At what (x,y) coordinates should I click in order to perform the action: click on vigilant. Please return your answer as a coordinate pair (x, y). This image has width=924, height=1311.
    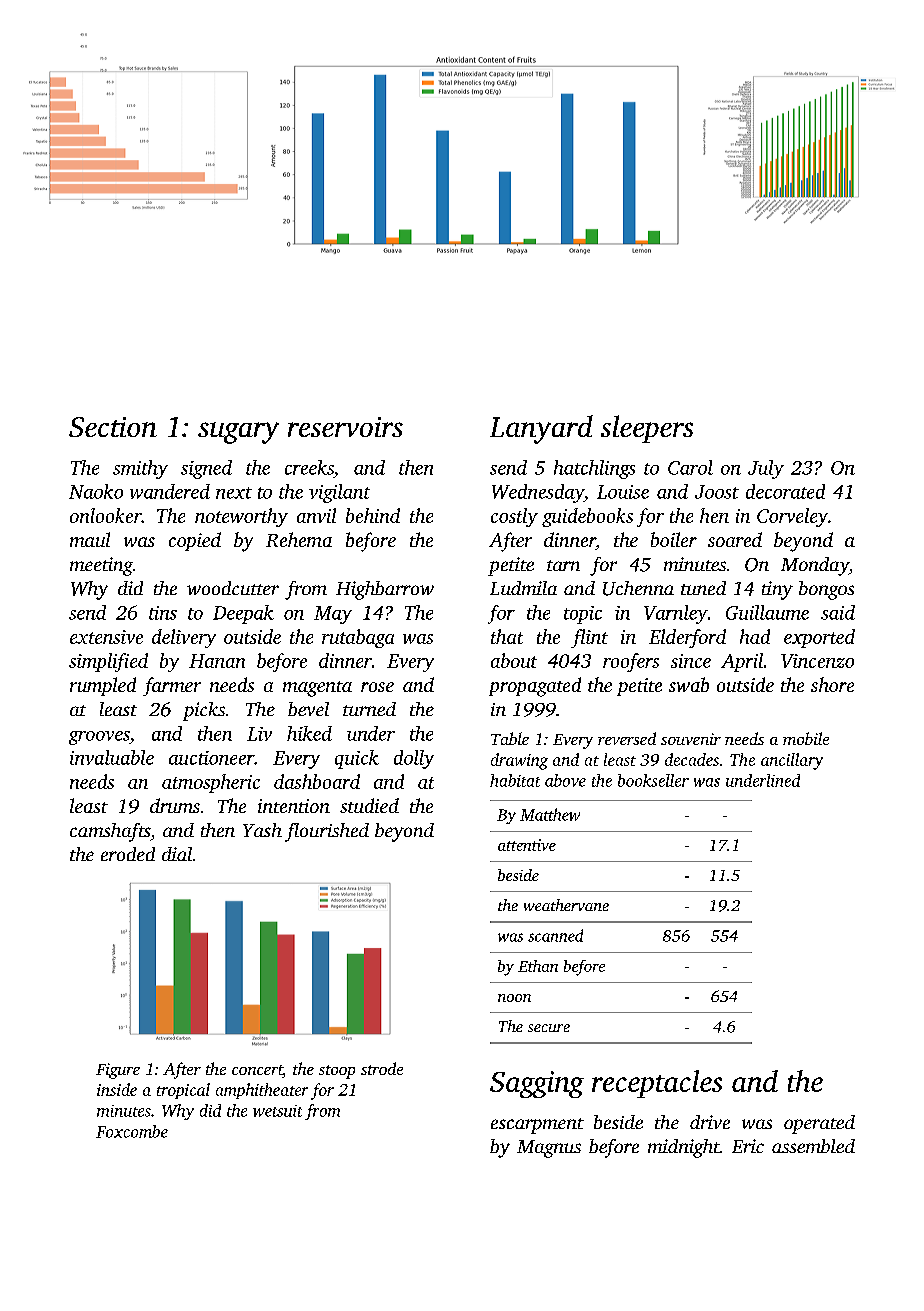
    Looking at the image, I should click on (339, 493).
